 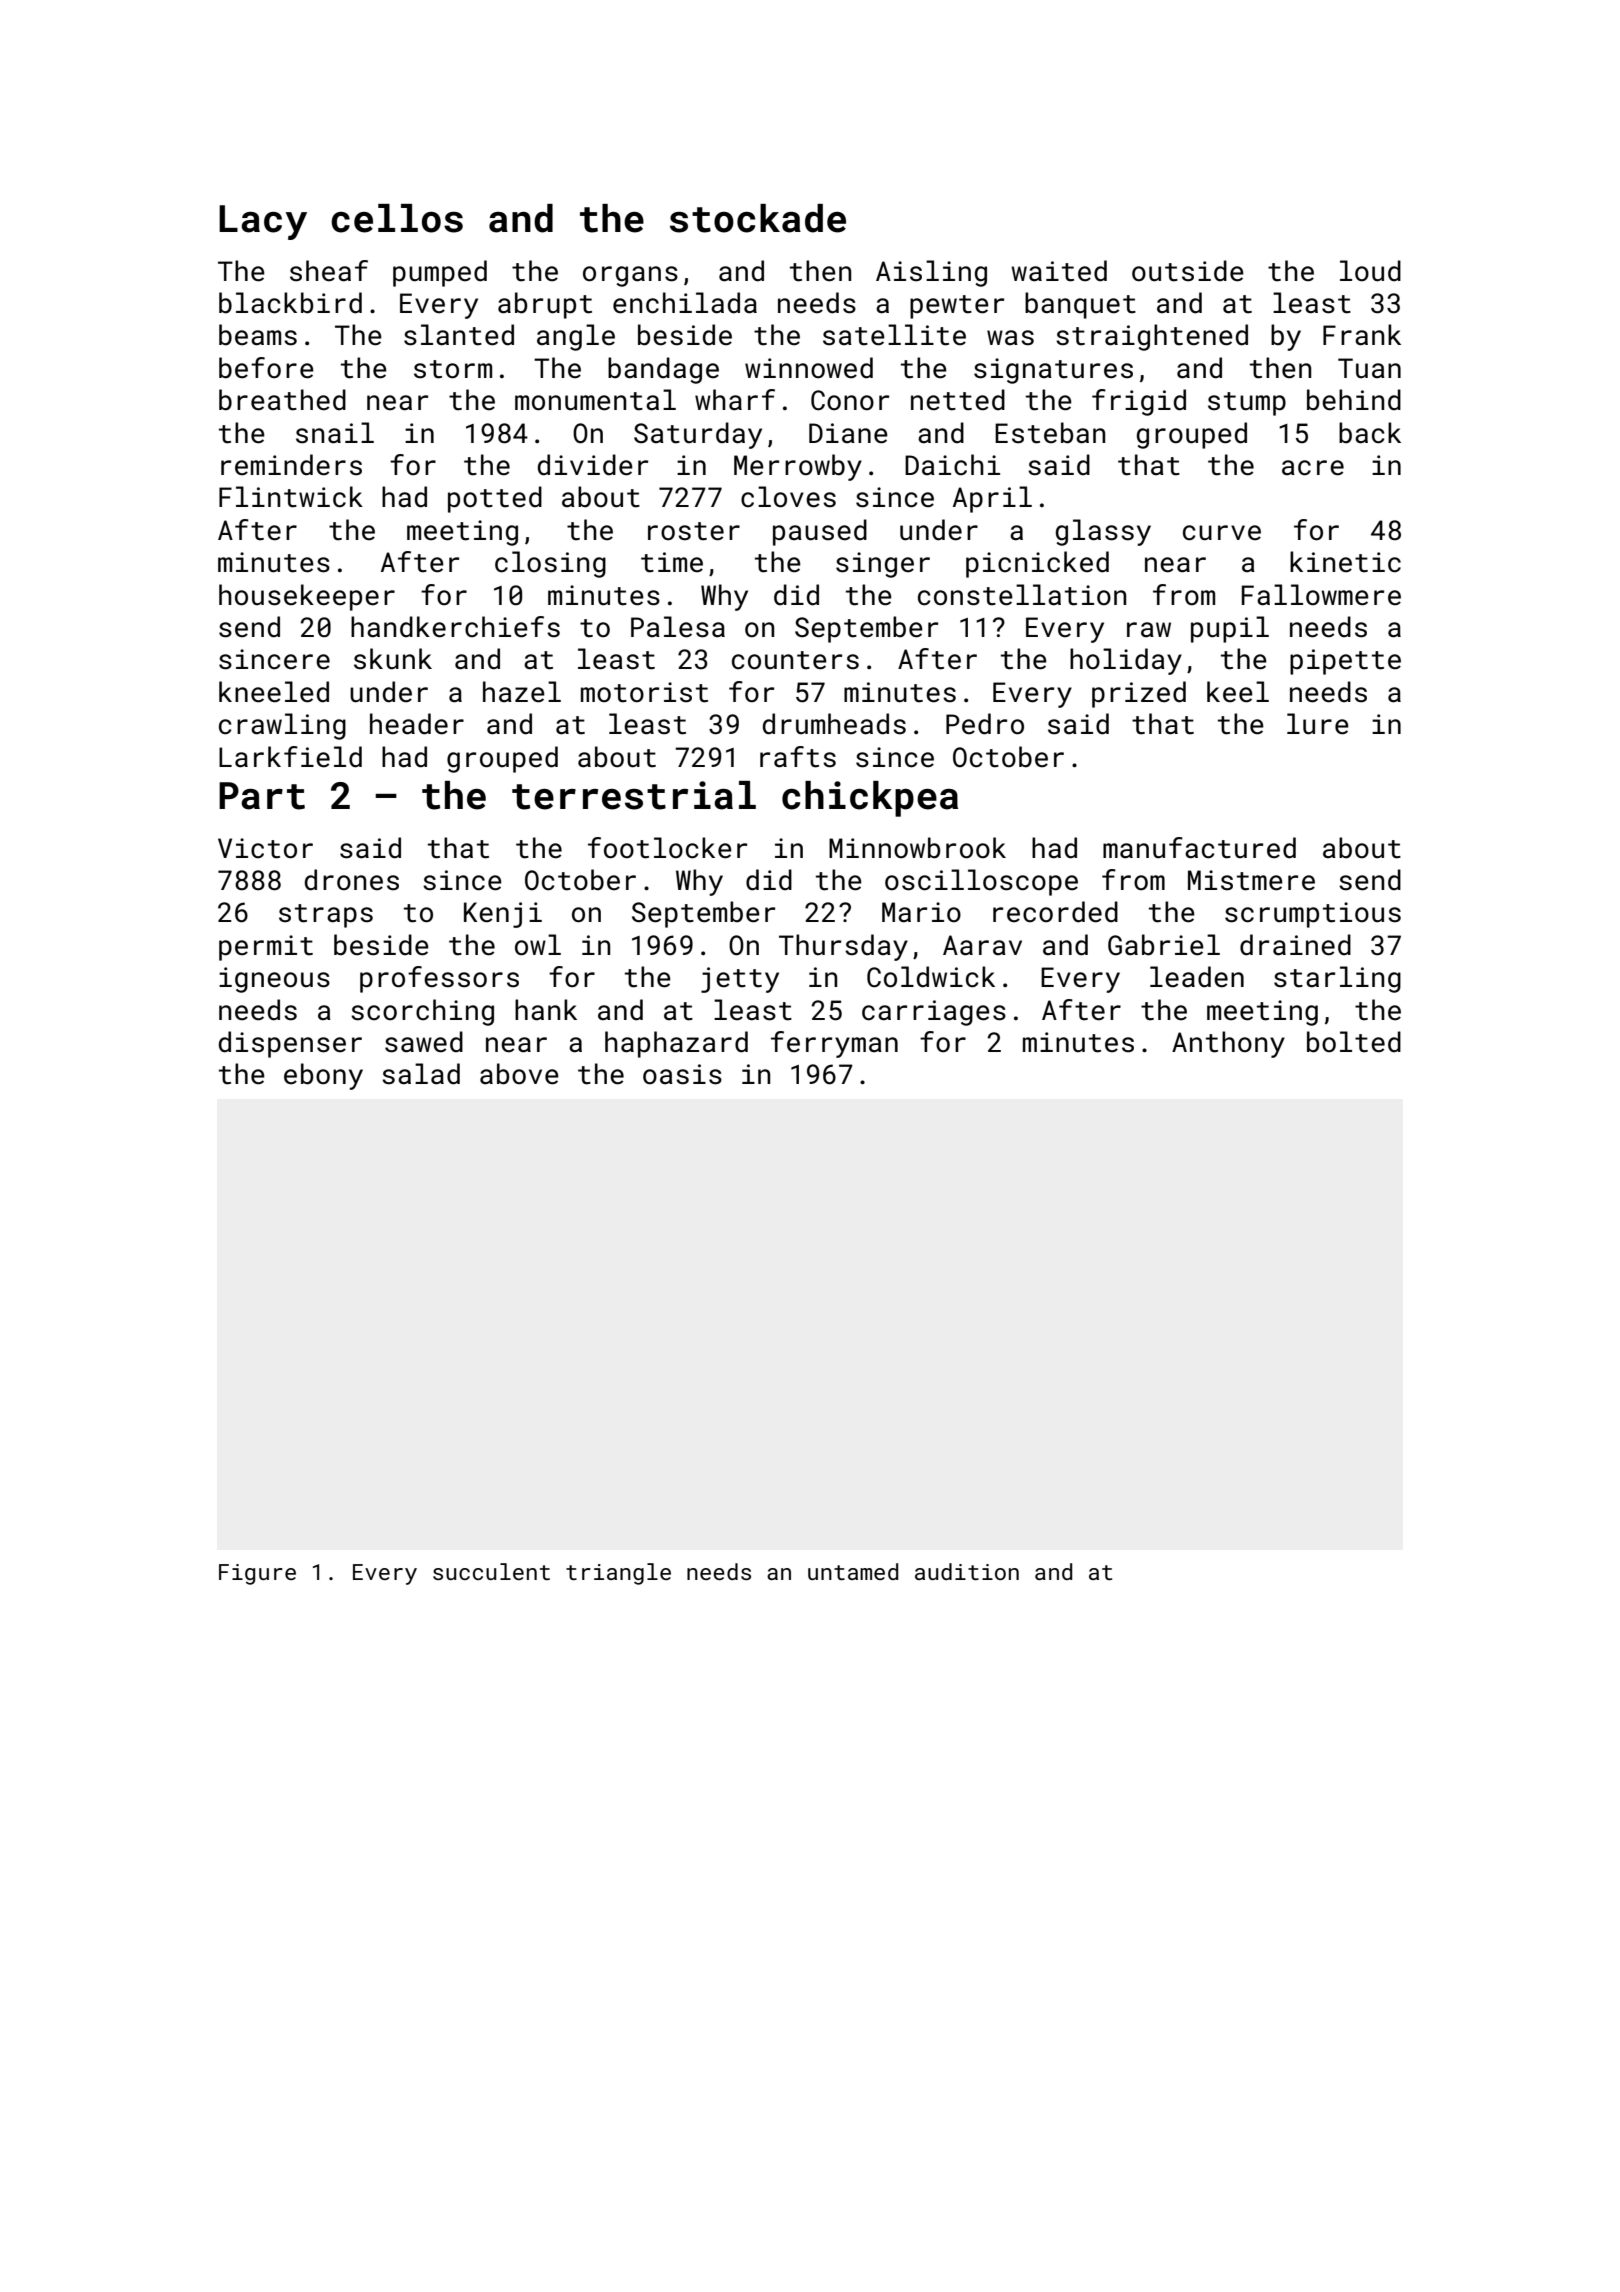 I want to click on ebony, so click(x=323, y=1076).
